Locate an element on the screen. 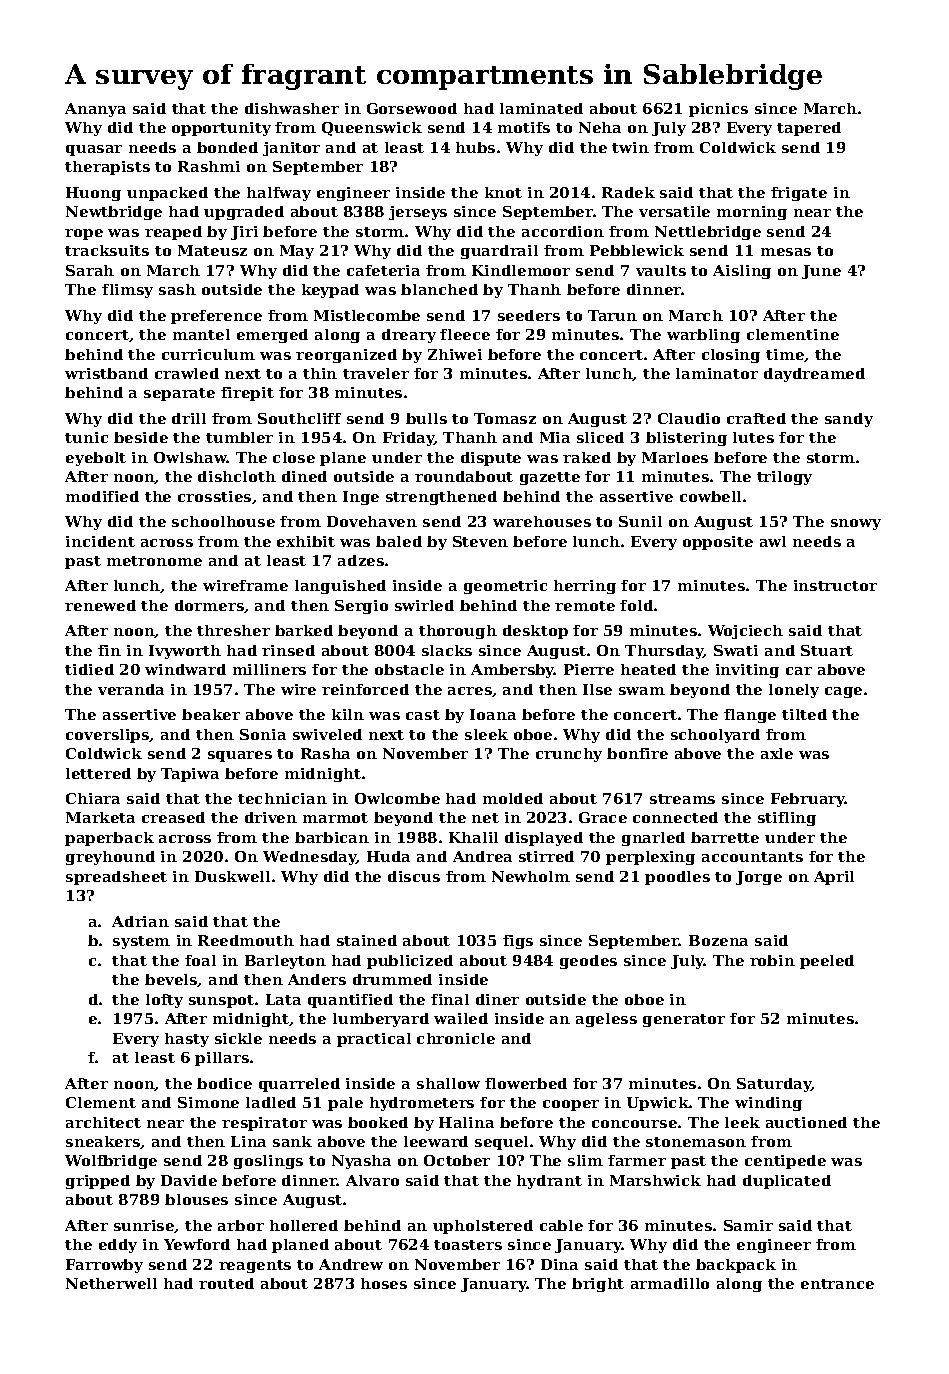  twin is located at coordinates (630, 147).
